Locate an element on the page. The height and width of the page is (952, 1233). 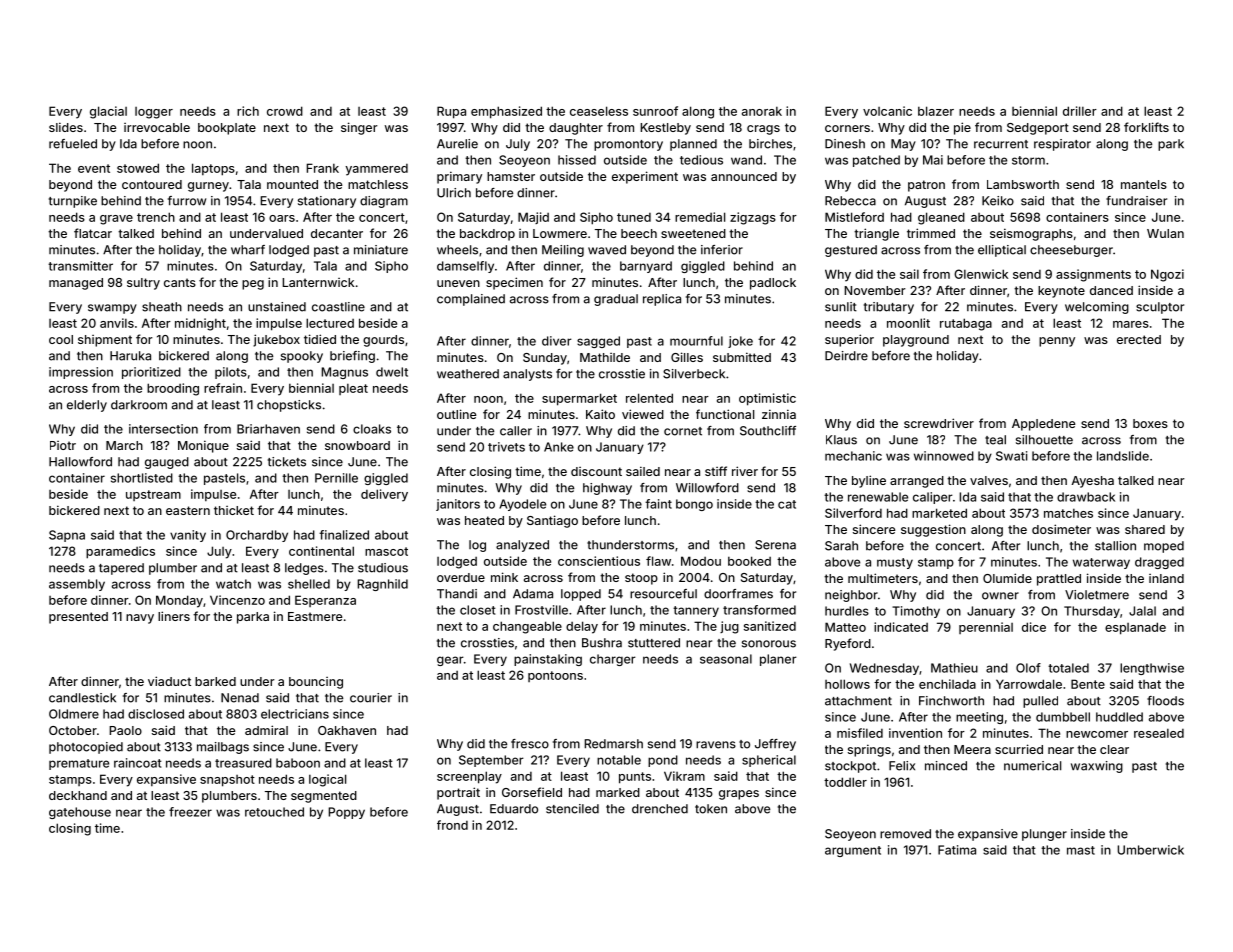
shelled is located at coordinates (309, 584).
